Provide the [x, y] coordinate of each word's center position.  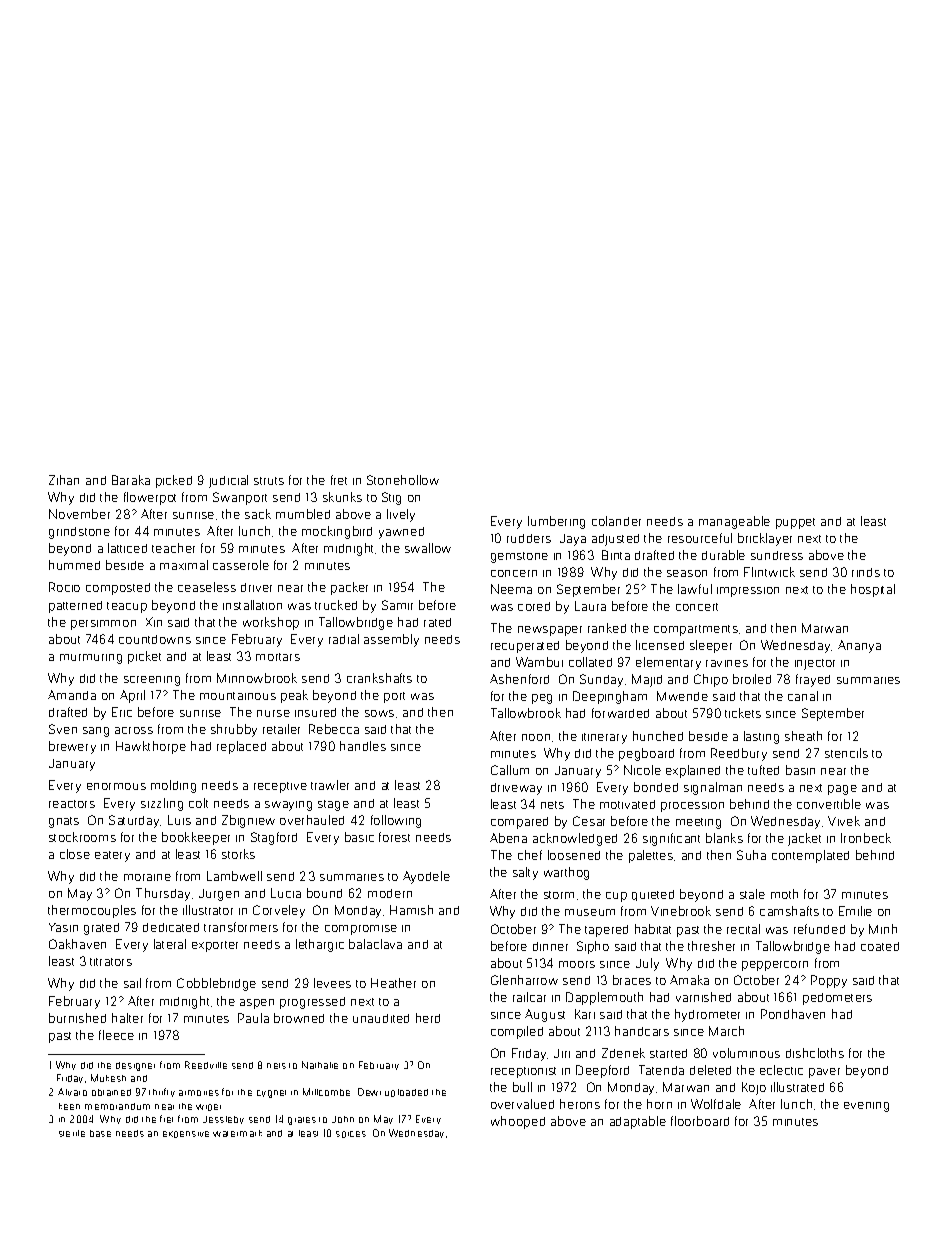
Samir [397, 605]
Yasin [63, 927]
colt [198, 803]
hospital [873, 590]
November [79, 514]
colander [616, 521]
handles [363, 746]
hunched [658, 736]
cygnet [271, 1094]
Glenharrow [524, 980]
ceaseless [207, 587]
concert [697, 607]
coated [880, 946]
